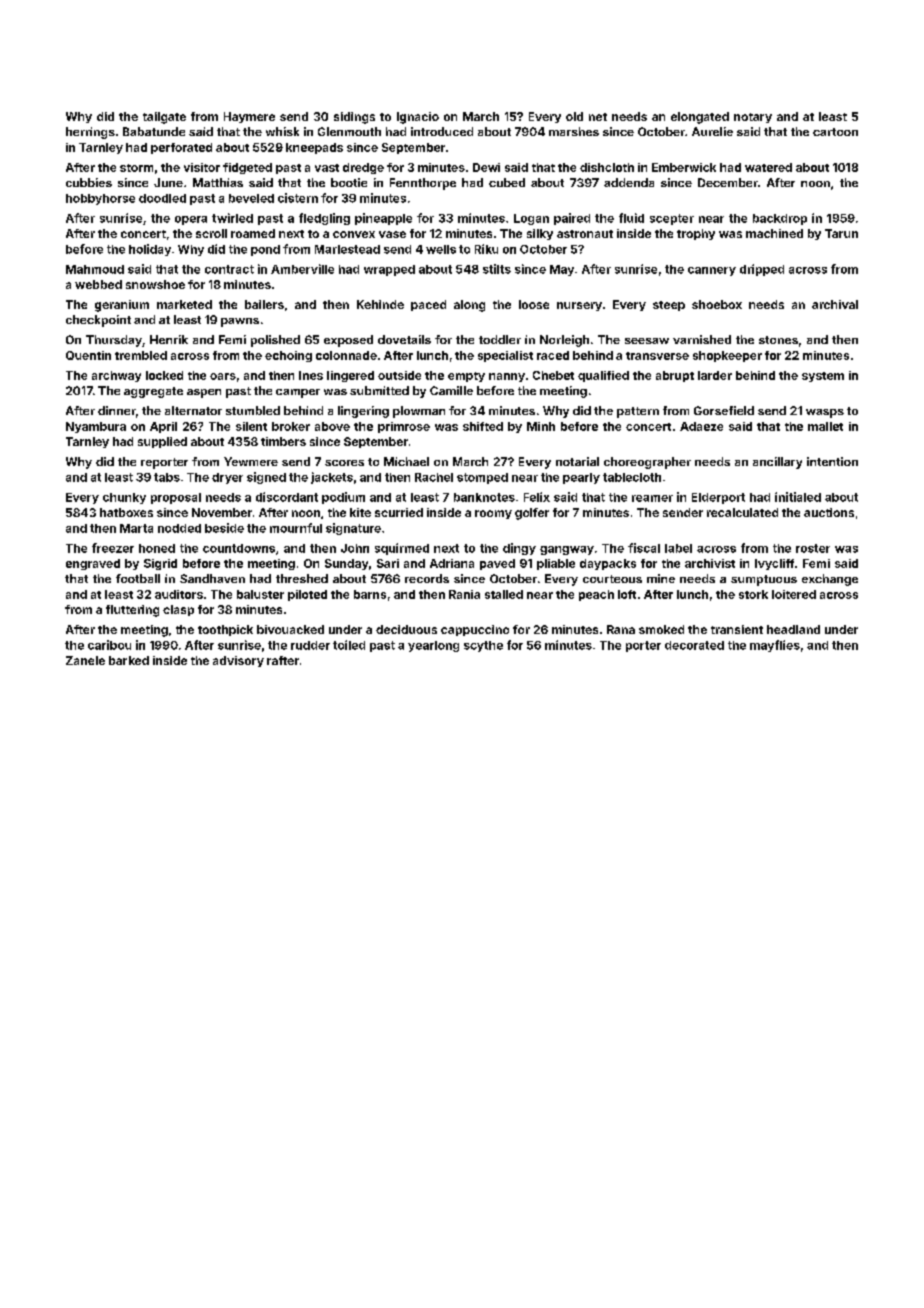  What do you see at coordinates (482, 478) in the screenshot?
I see `stomped` at bounding box center [482, 478].
